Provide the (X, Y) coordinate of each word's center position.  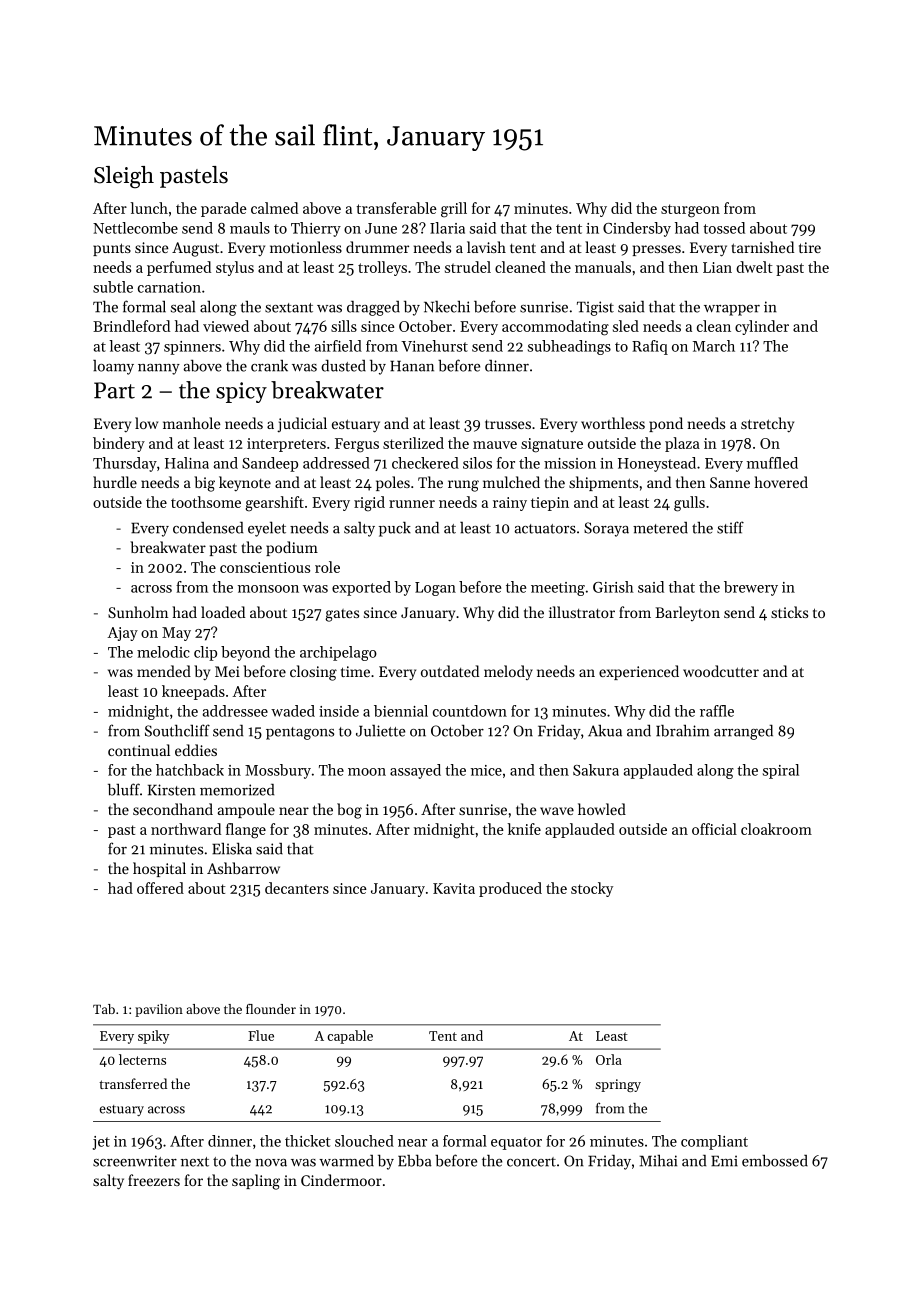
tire (810, 247)
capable (350, 1037)
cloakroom (776, 829)
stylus (235, 268)
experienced (639, 672)
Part (114, 390)
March (714, 346)
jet (101, 1143)
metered (660, 528)
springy (618, 1085)
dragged (373, 308)
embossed (775, 1161)
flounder (271, 1009)
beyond (245, 653)
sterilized (413, 443)
